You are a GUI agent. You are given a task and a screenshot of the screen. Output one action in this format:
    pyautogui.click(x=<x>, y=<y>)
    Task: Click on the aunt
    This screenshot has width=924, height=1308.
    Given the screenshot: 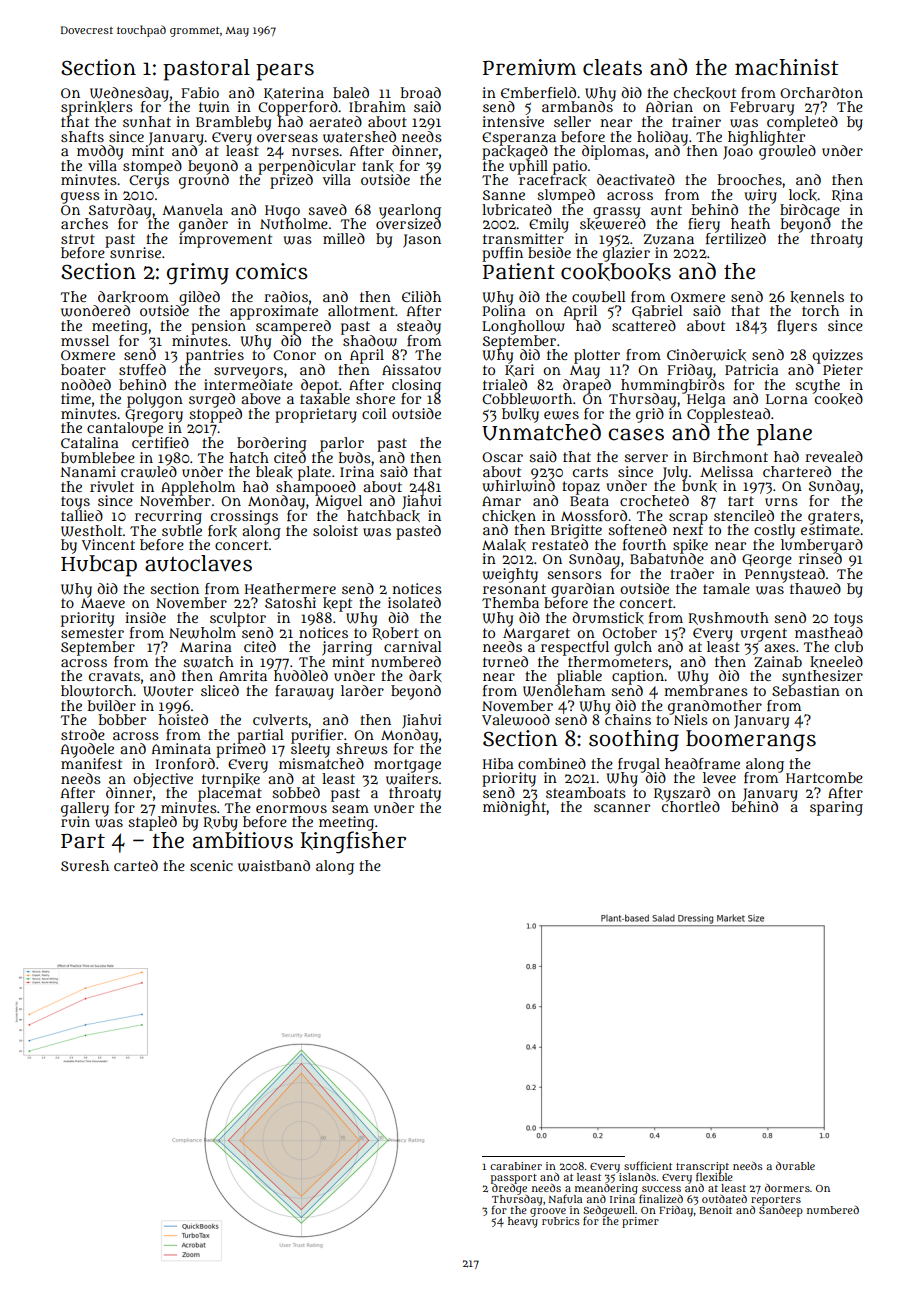 What is the action you would take?
    pyautogui.click(x=666, y=210)
